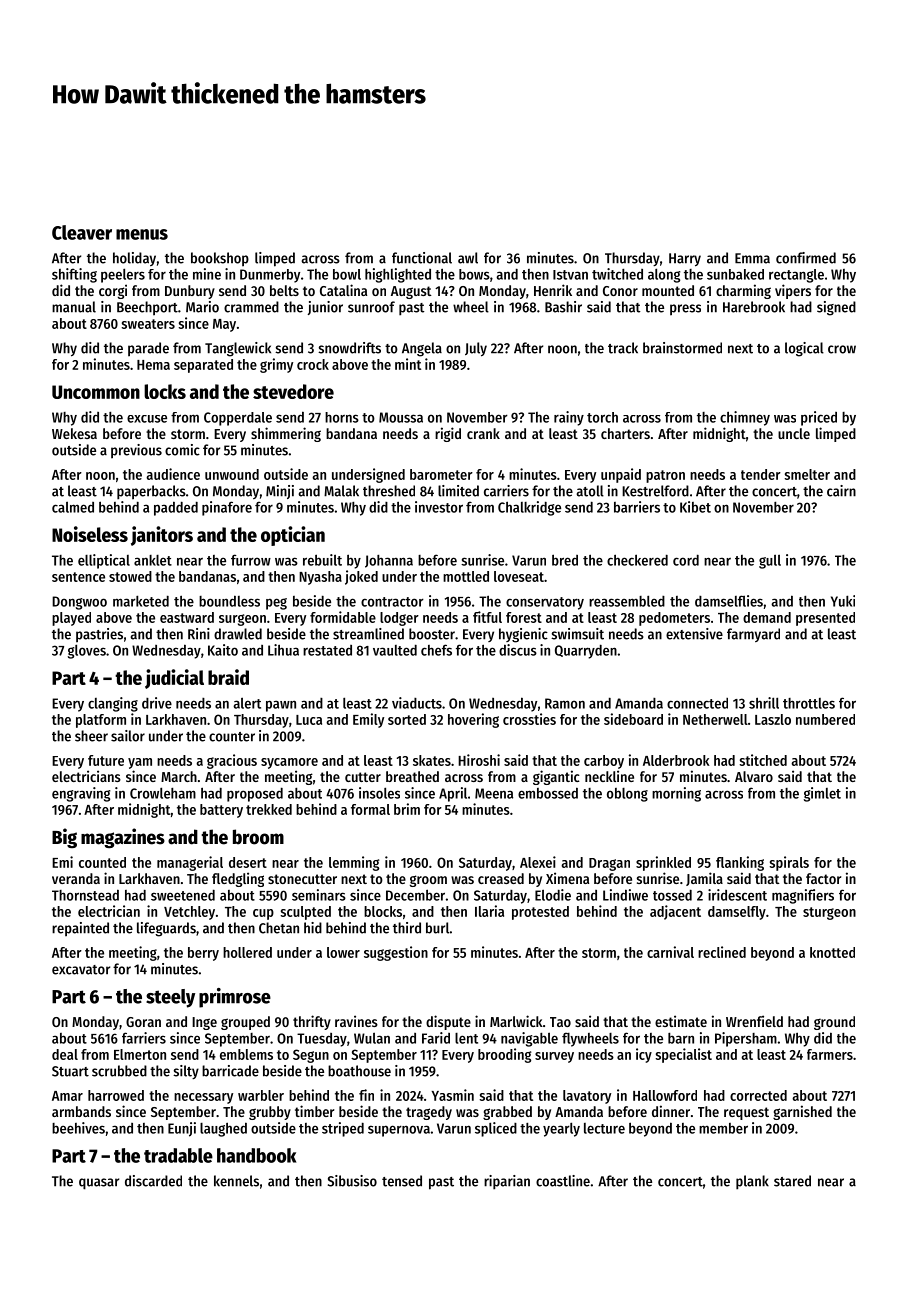 This document has width=908, height=1316. Describe the element at coordinates (399, 1131) in the document. I see `supernova` at that location.
